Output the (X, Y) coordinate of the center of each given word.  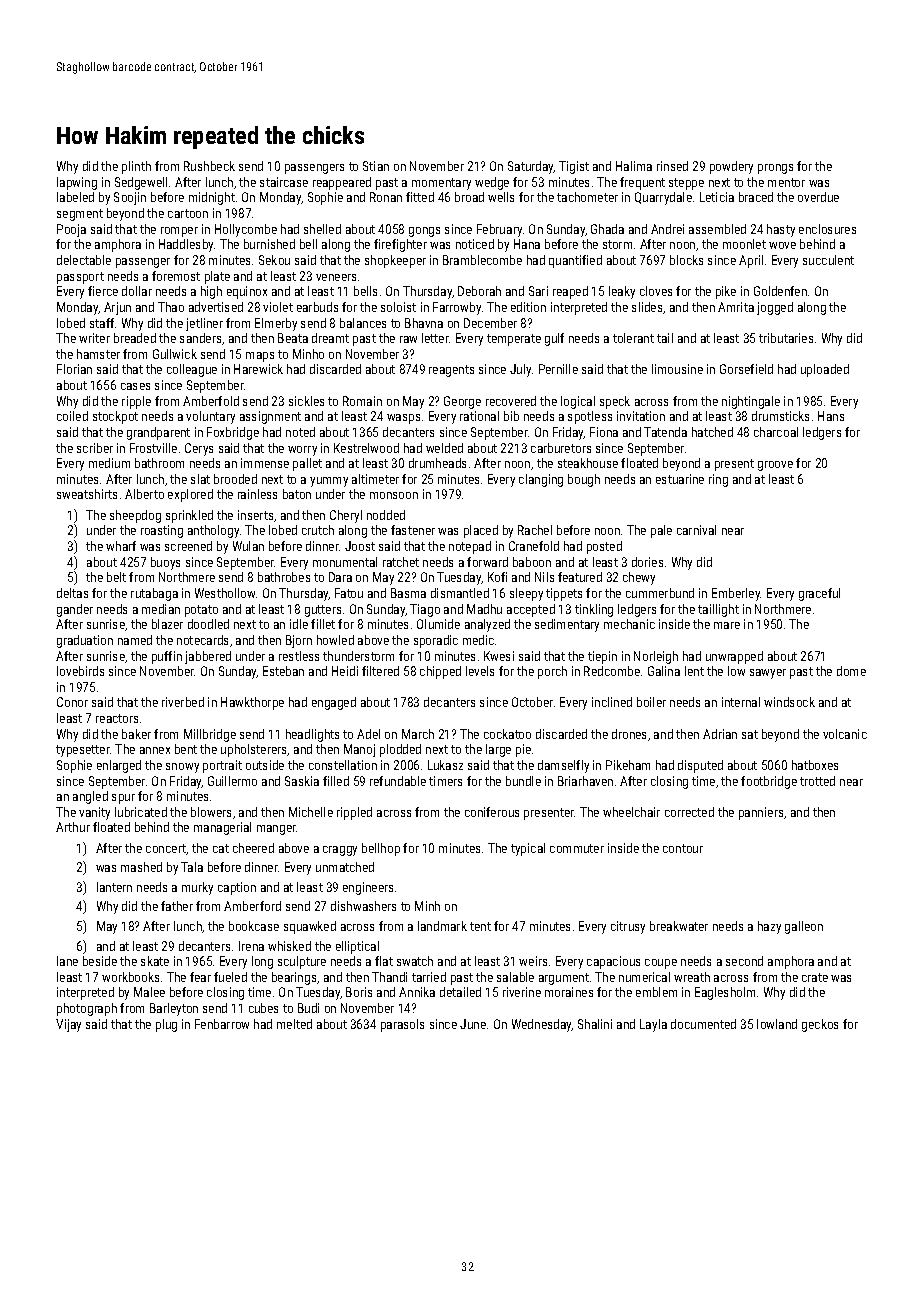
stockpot (115, 417)
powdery (731, 167)
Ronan (386, 197)
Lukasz (445, 765)
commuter (577, 848)
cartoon (188, 213)
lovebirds (80, 671)
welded (444, 448)
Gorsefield (746, 369)
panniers (761, 813)
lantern (114, 887)
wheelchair (631, 812)
